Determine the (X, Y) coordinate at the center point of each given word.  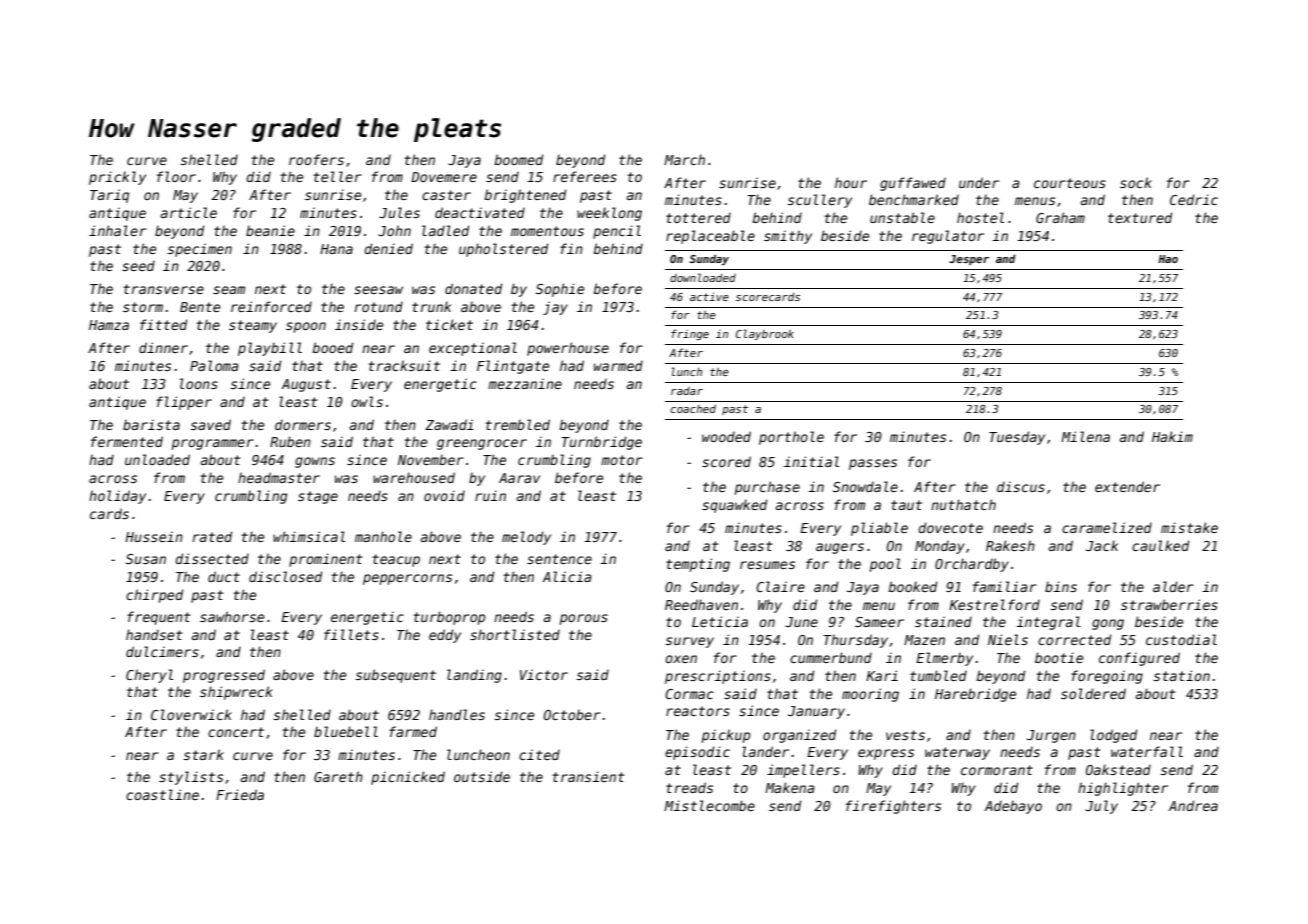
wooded (726, 436)
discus (1021, 486)
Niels (1008, 639)
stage (318, 497)
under (979, 182)
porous (583, 619)
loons (199, 383)
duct (224, 576)
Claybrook (765, 334)
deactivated (480, 212)
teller (338, 176)
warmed (618, 365)
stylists (191, 778)
